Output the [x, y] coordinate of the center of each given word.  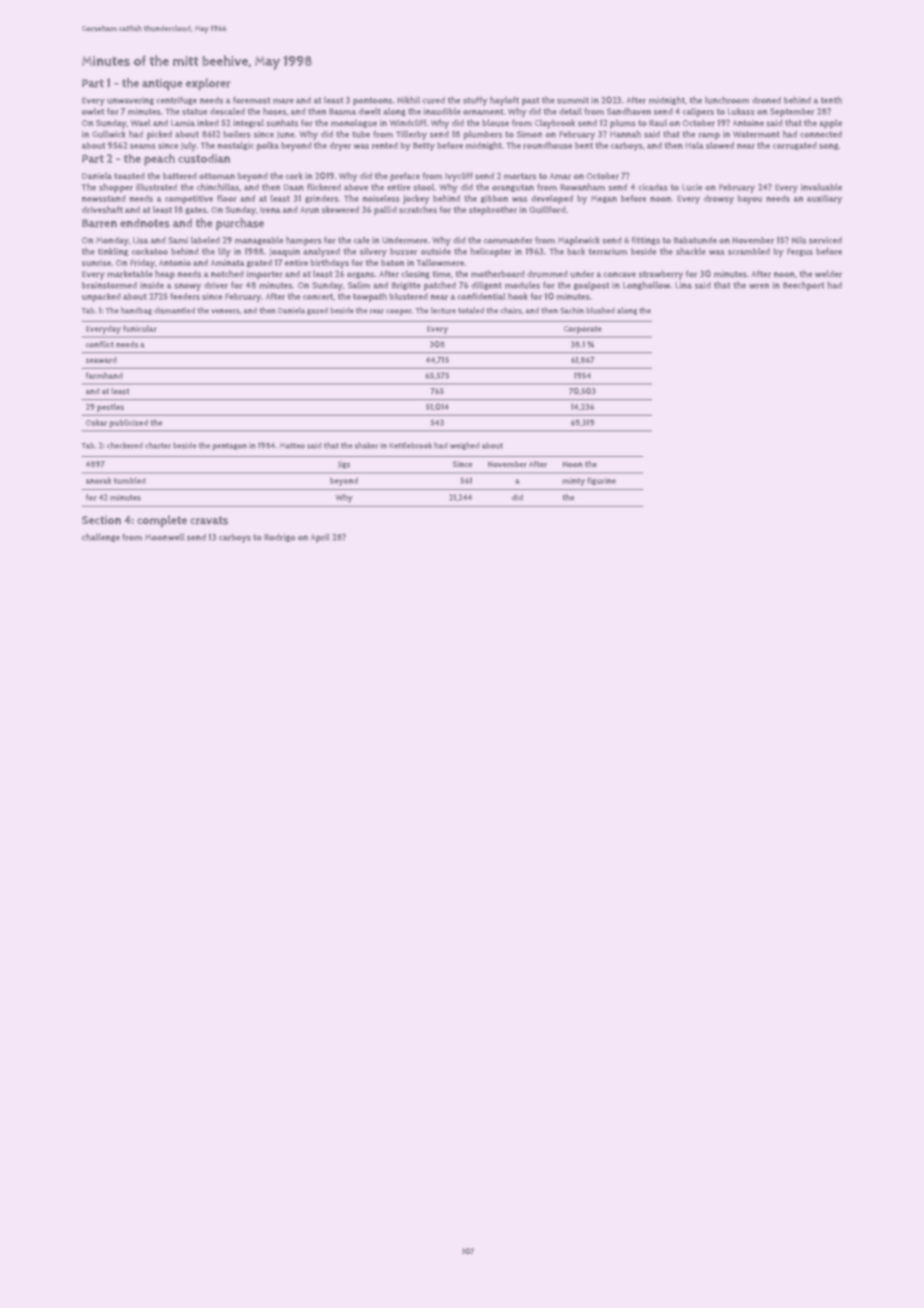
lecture [443, 310]
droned [766, 100]
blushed [600, 310]
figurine [601, 481]
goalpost [591, 286]
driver [216, 285]
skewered [340, 209]
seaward [101, 360]
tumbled [130, 480]
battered [180, 176]
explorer [208, 84]
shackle [691, 251]
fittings [645, 240]
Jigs [344, 465]
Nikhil [408, 100]
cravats [209, 520]
